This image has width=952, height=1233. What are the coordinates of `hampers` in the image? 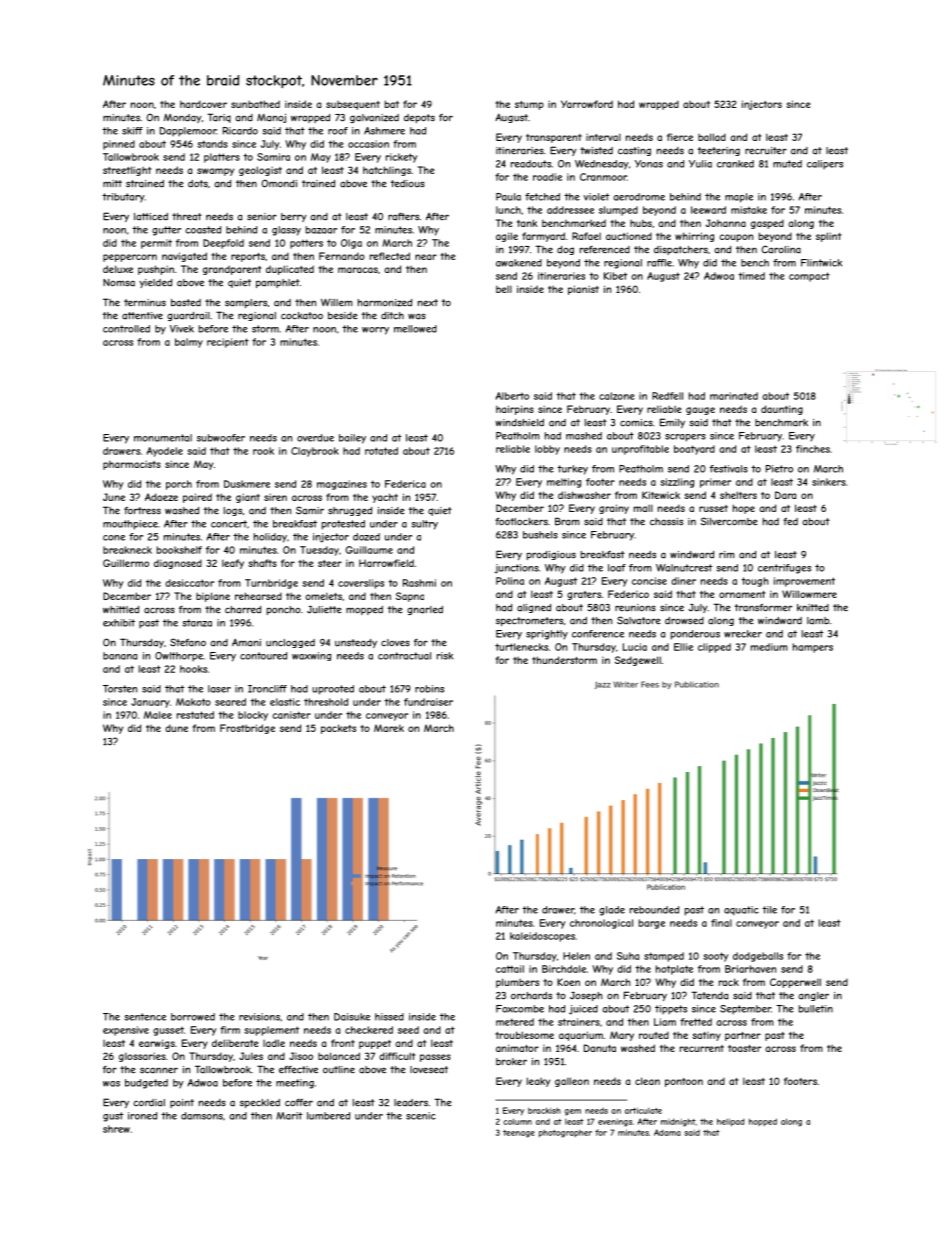 It's located at (813, 648).
